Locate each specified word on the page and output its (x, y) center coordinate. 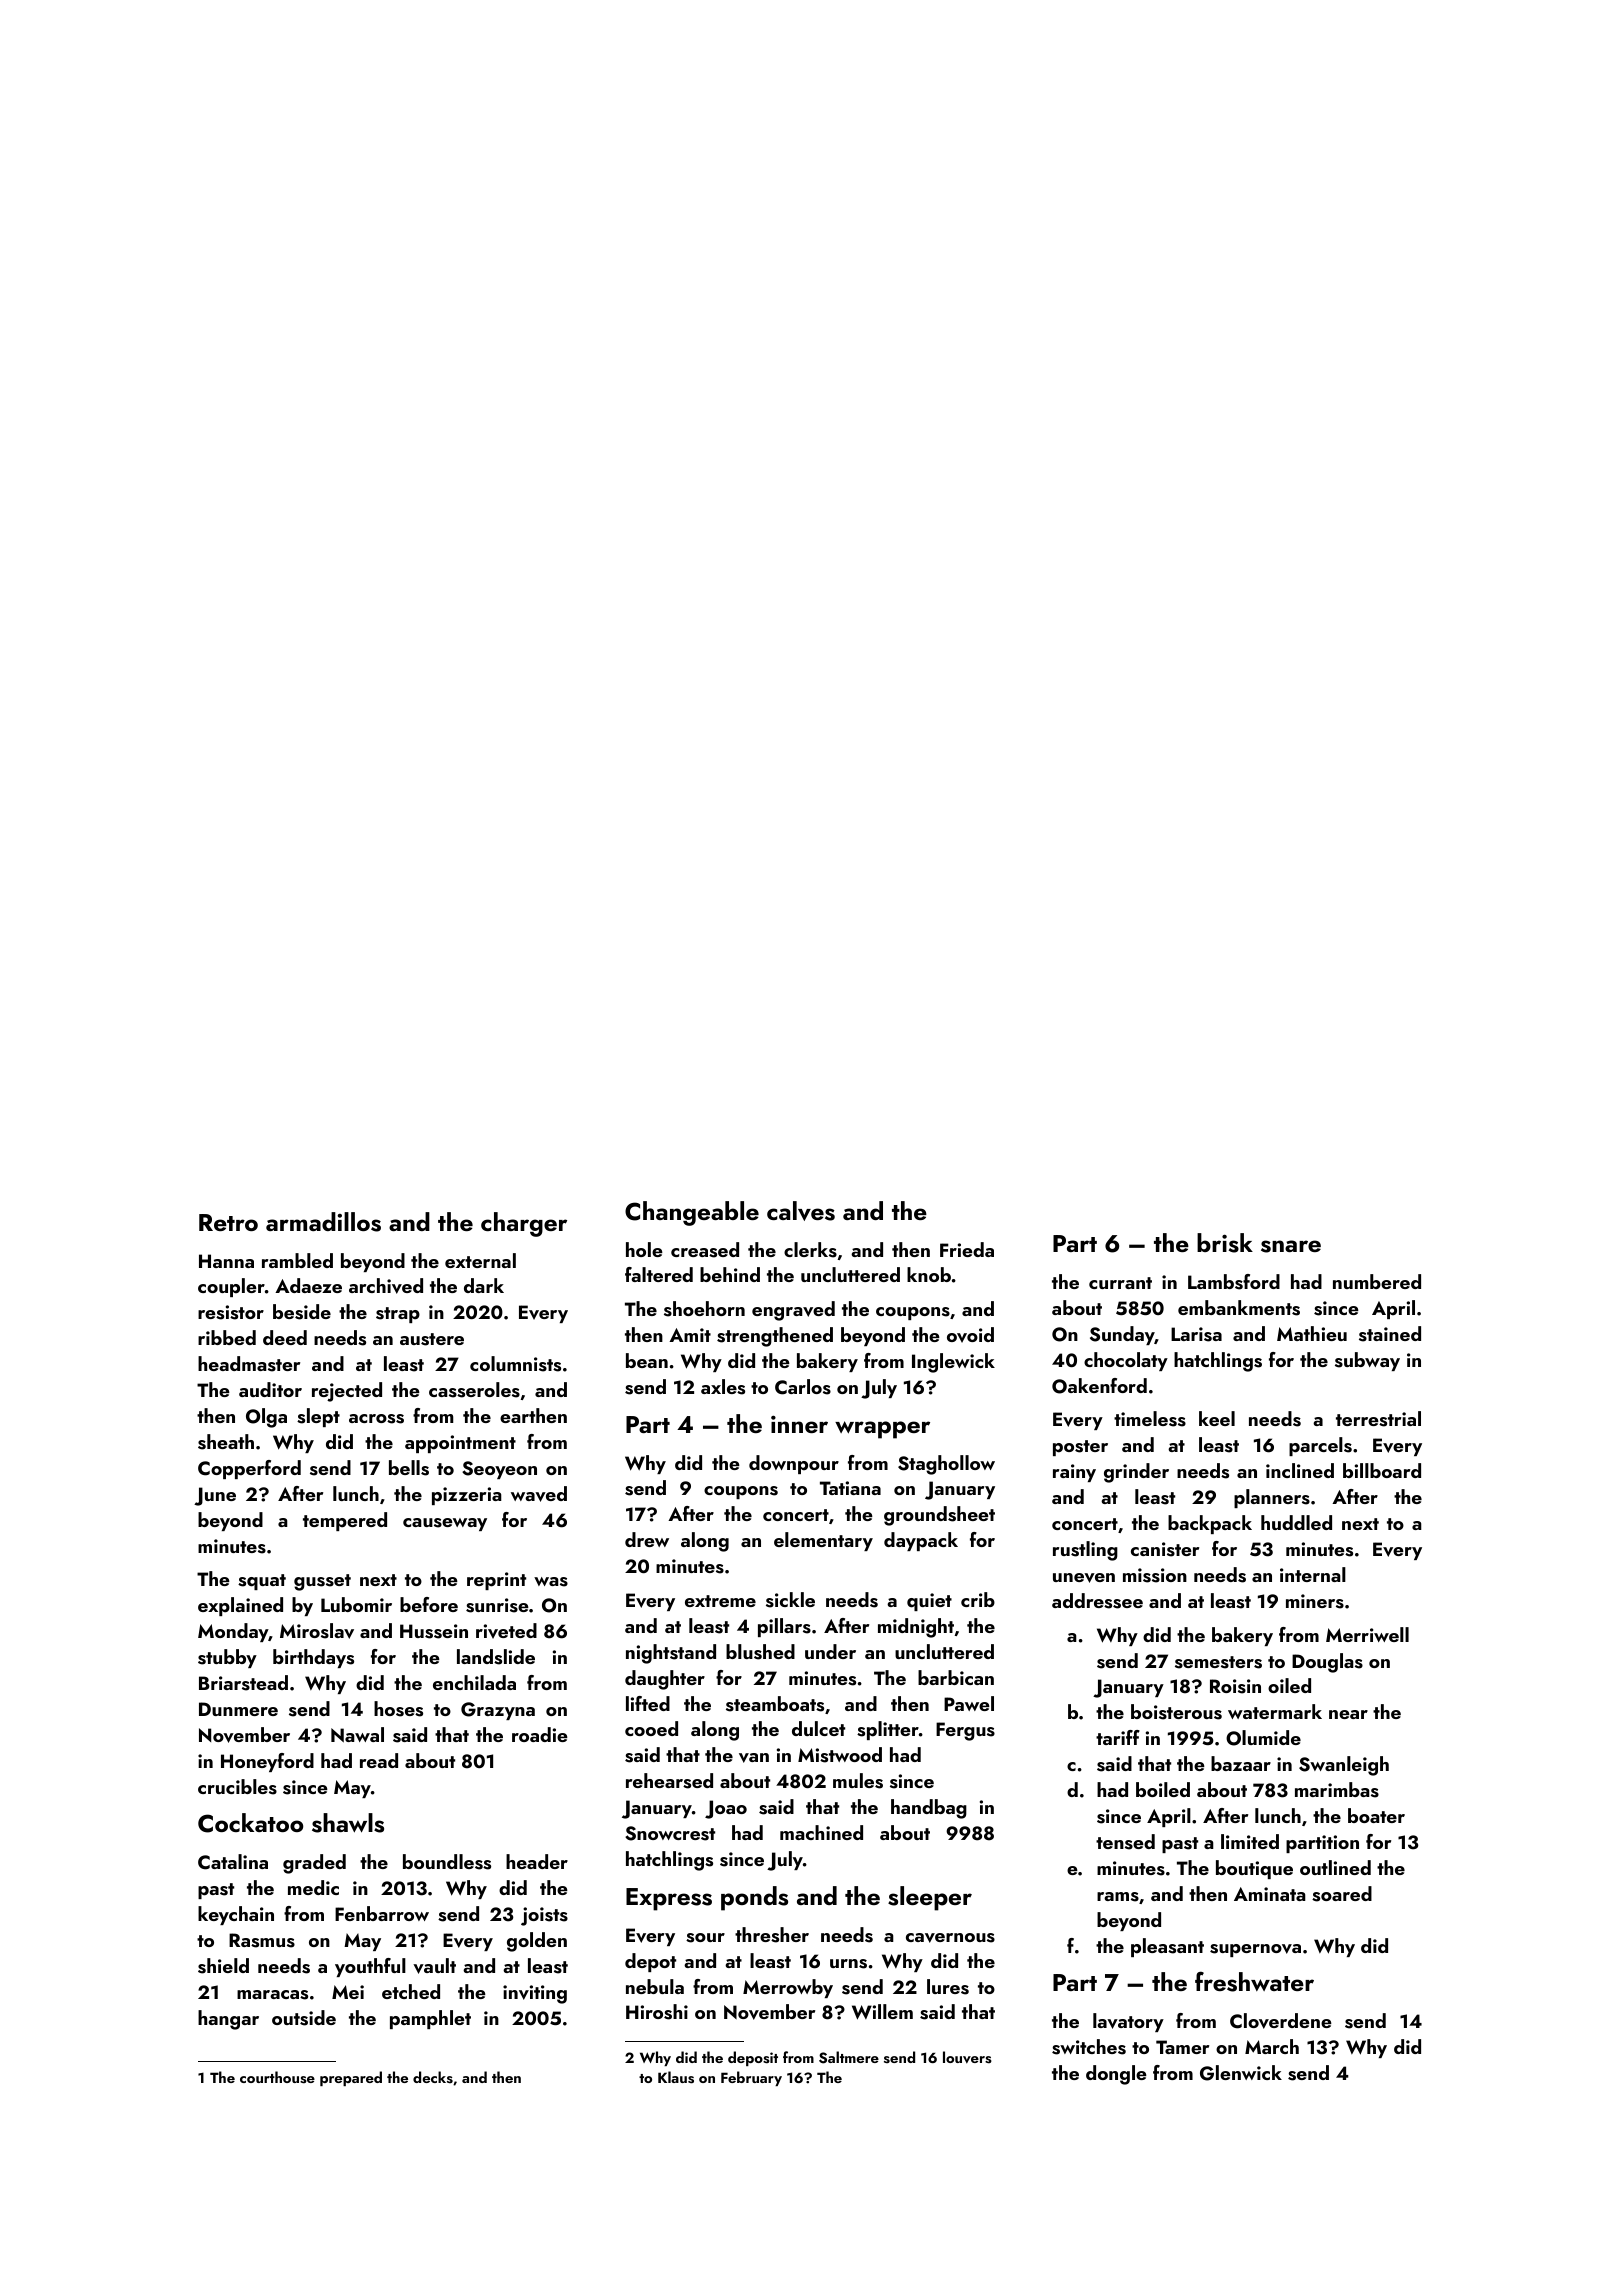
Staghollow (946, 1465)
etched (411, 1991)
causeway (445, 1524)
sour (705, 1938)
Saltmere (849, 2057)
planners (1272, 1498)
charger (524, 1224)
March (1272, 2046)
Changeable (692, 1213)
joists (544, 1916)
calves (801, 1211)
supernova (1255, 1950)
